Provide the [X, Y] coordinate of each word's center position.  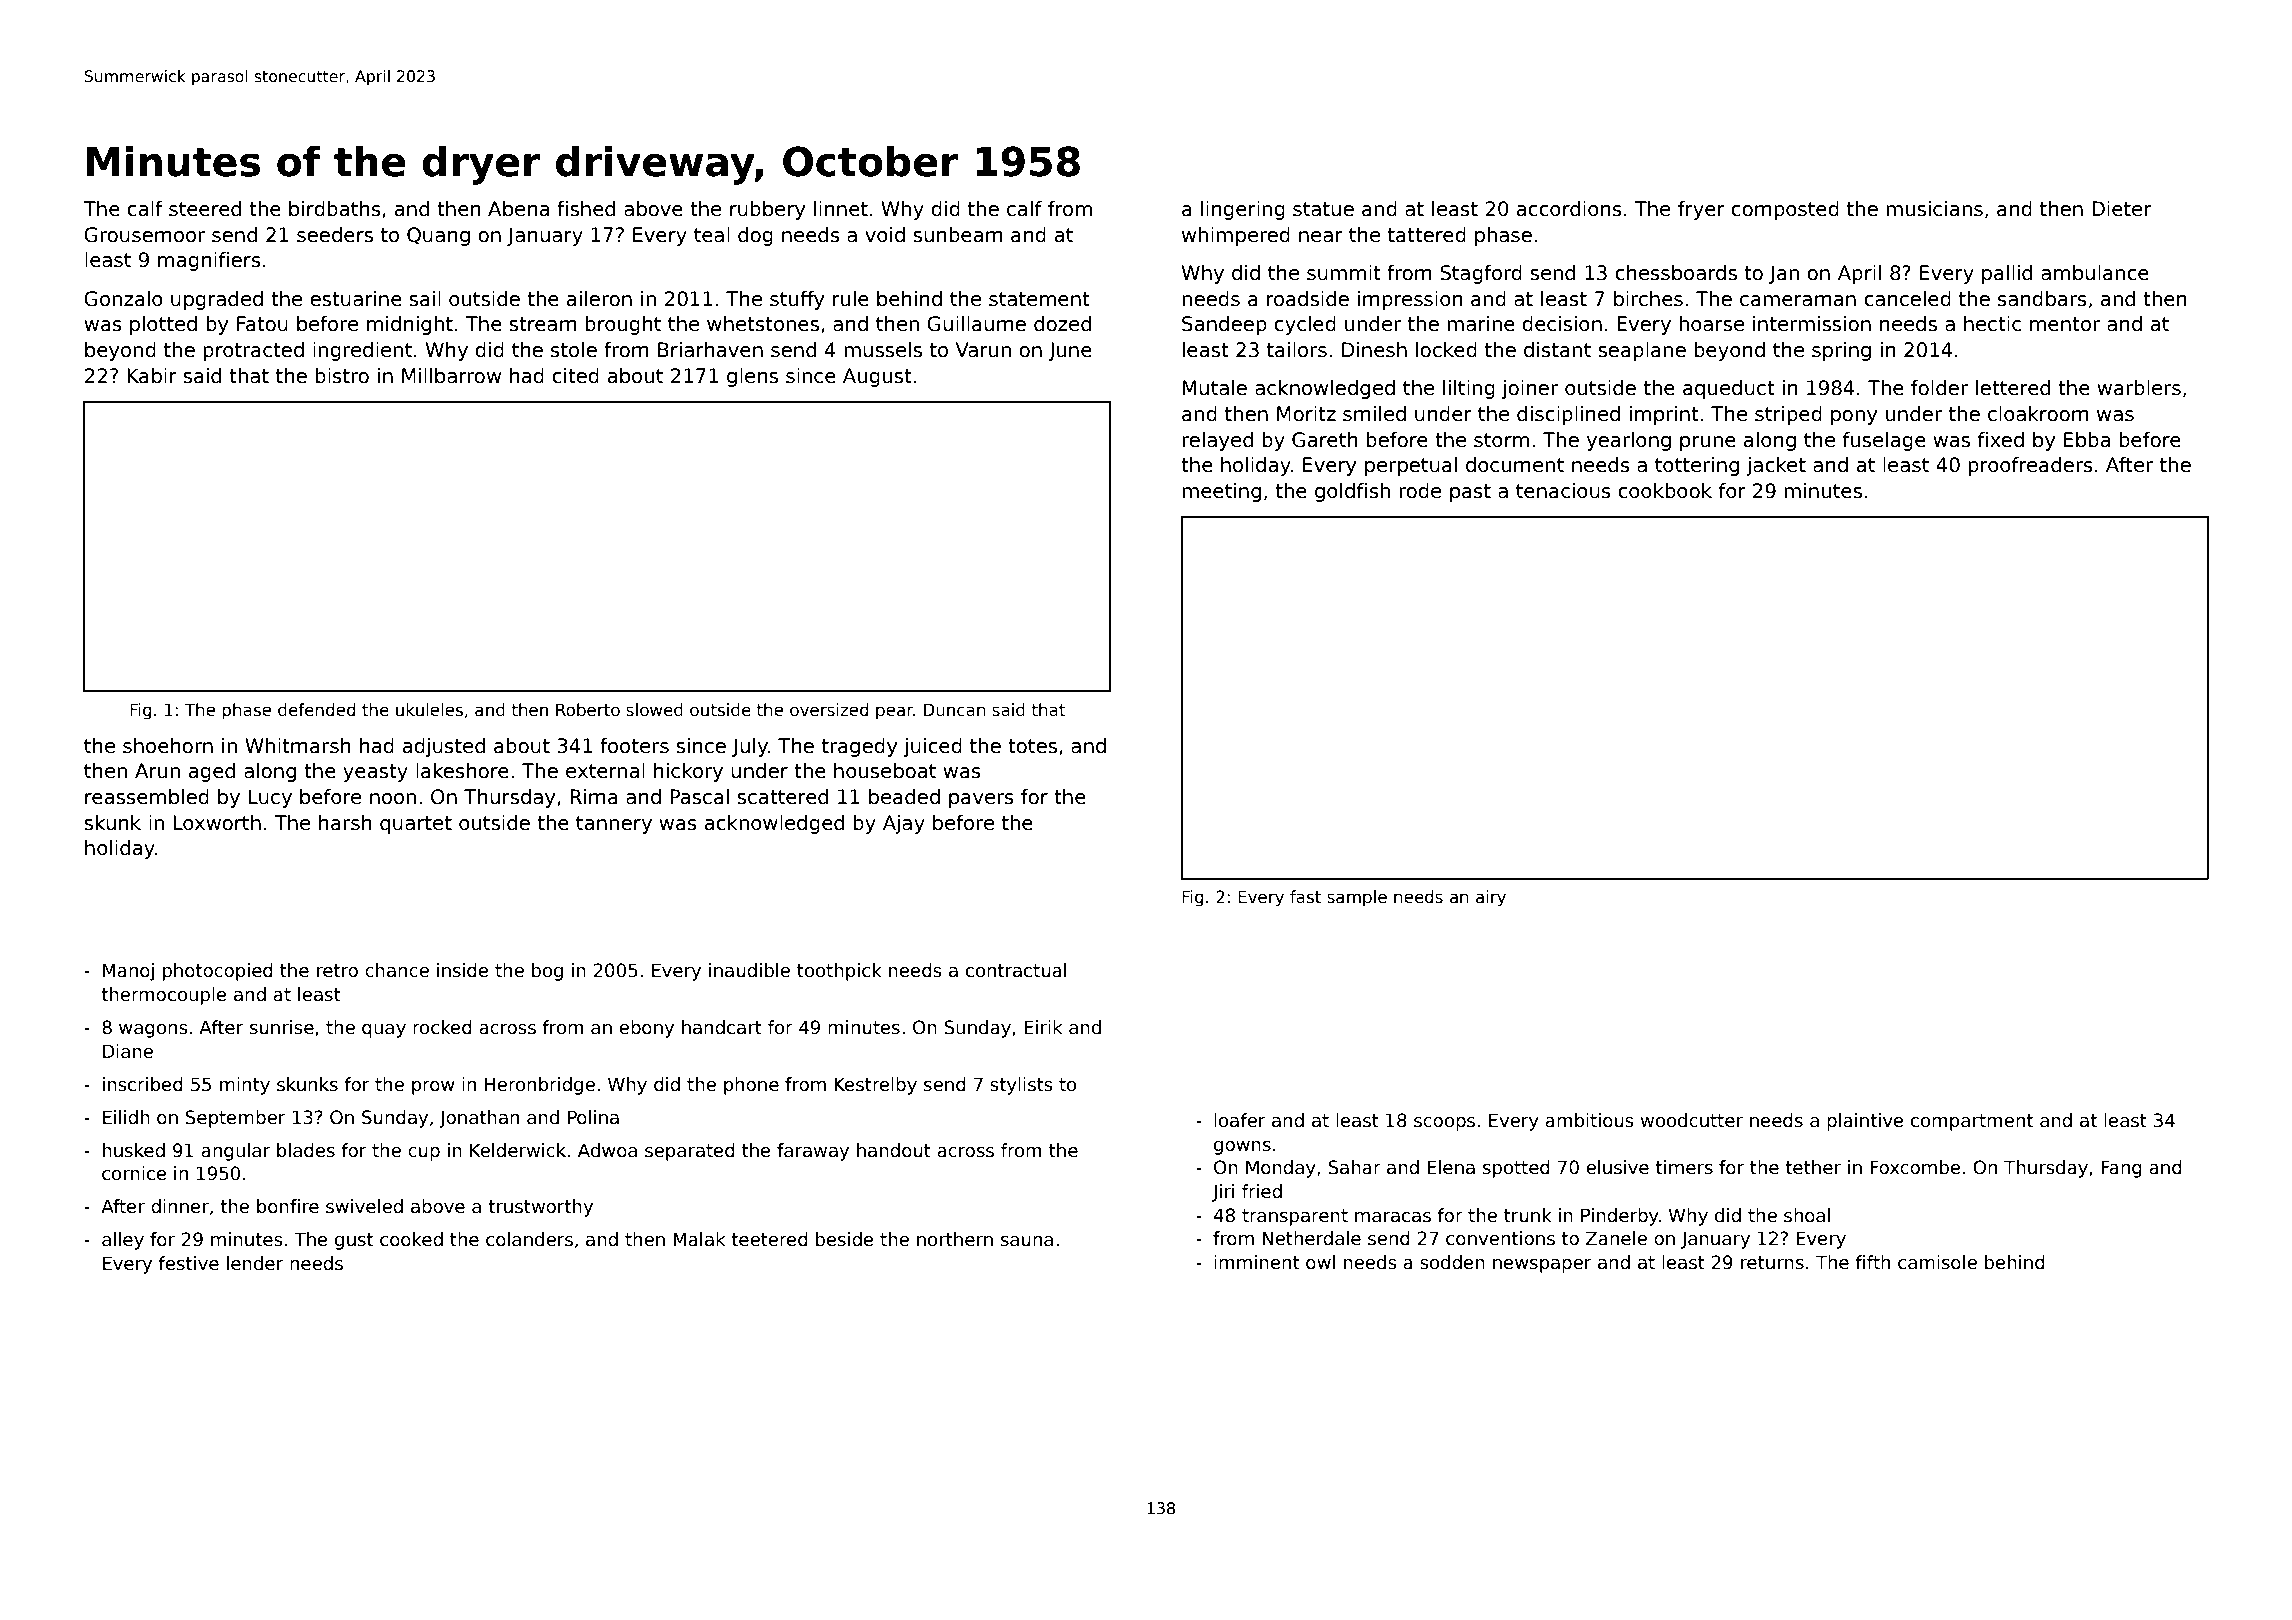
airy [1491, 898]
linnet [841, 209]
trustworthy [541, 1208]
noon [393, 799]
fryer [1701, 210]
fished [586, 209]
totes [1032, 746]
